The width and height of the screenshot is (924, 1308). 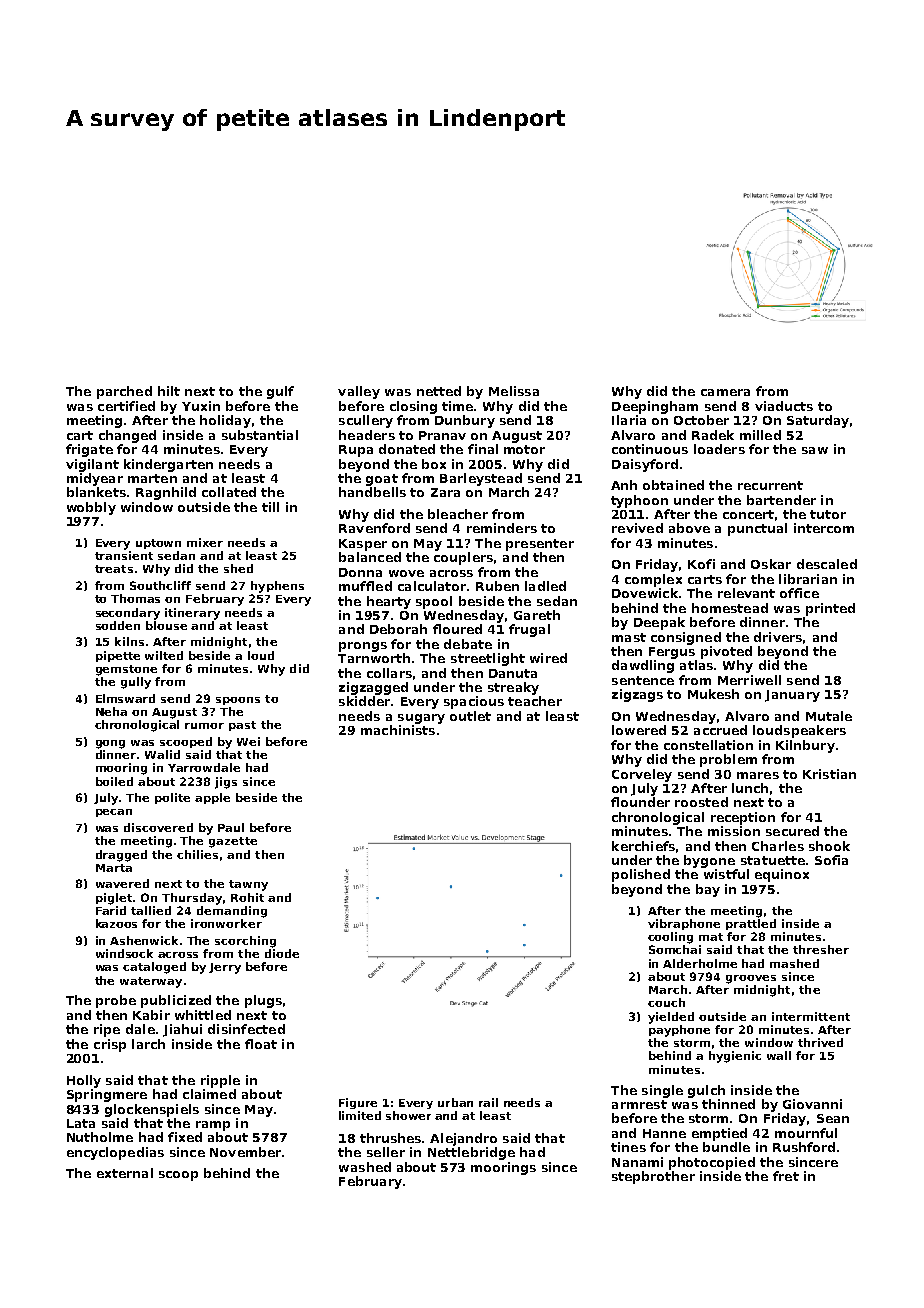 I want to click on bygone, so click(x=709, y=861).
